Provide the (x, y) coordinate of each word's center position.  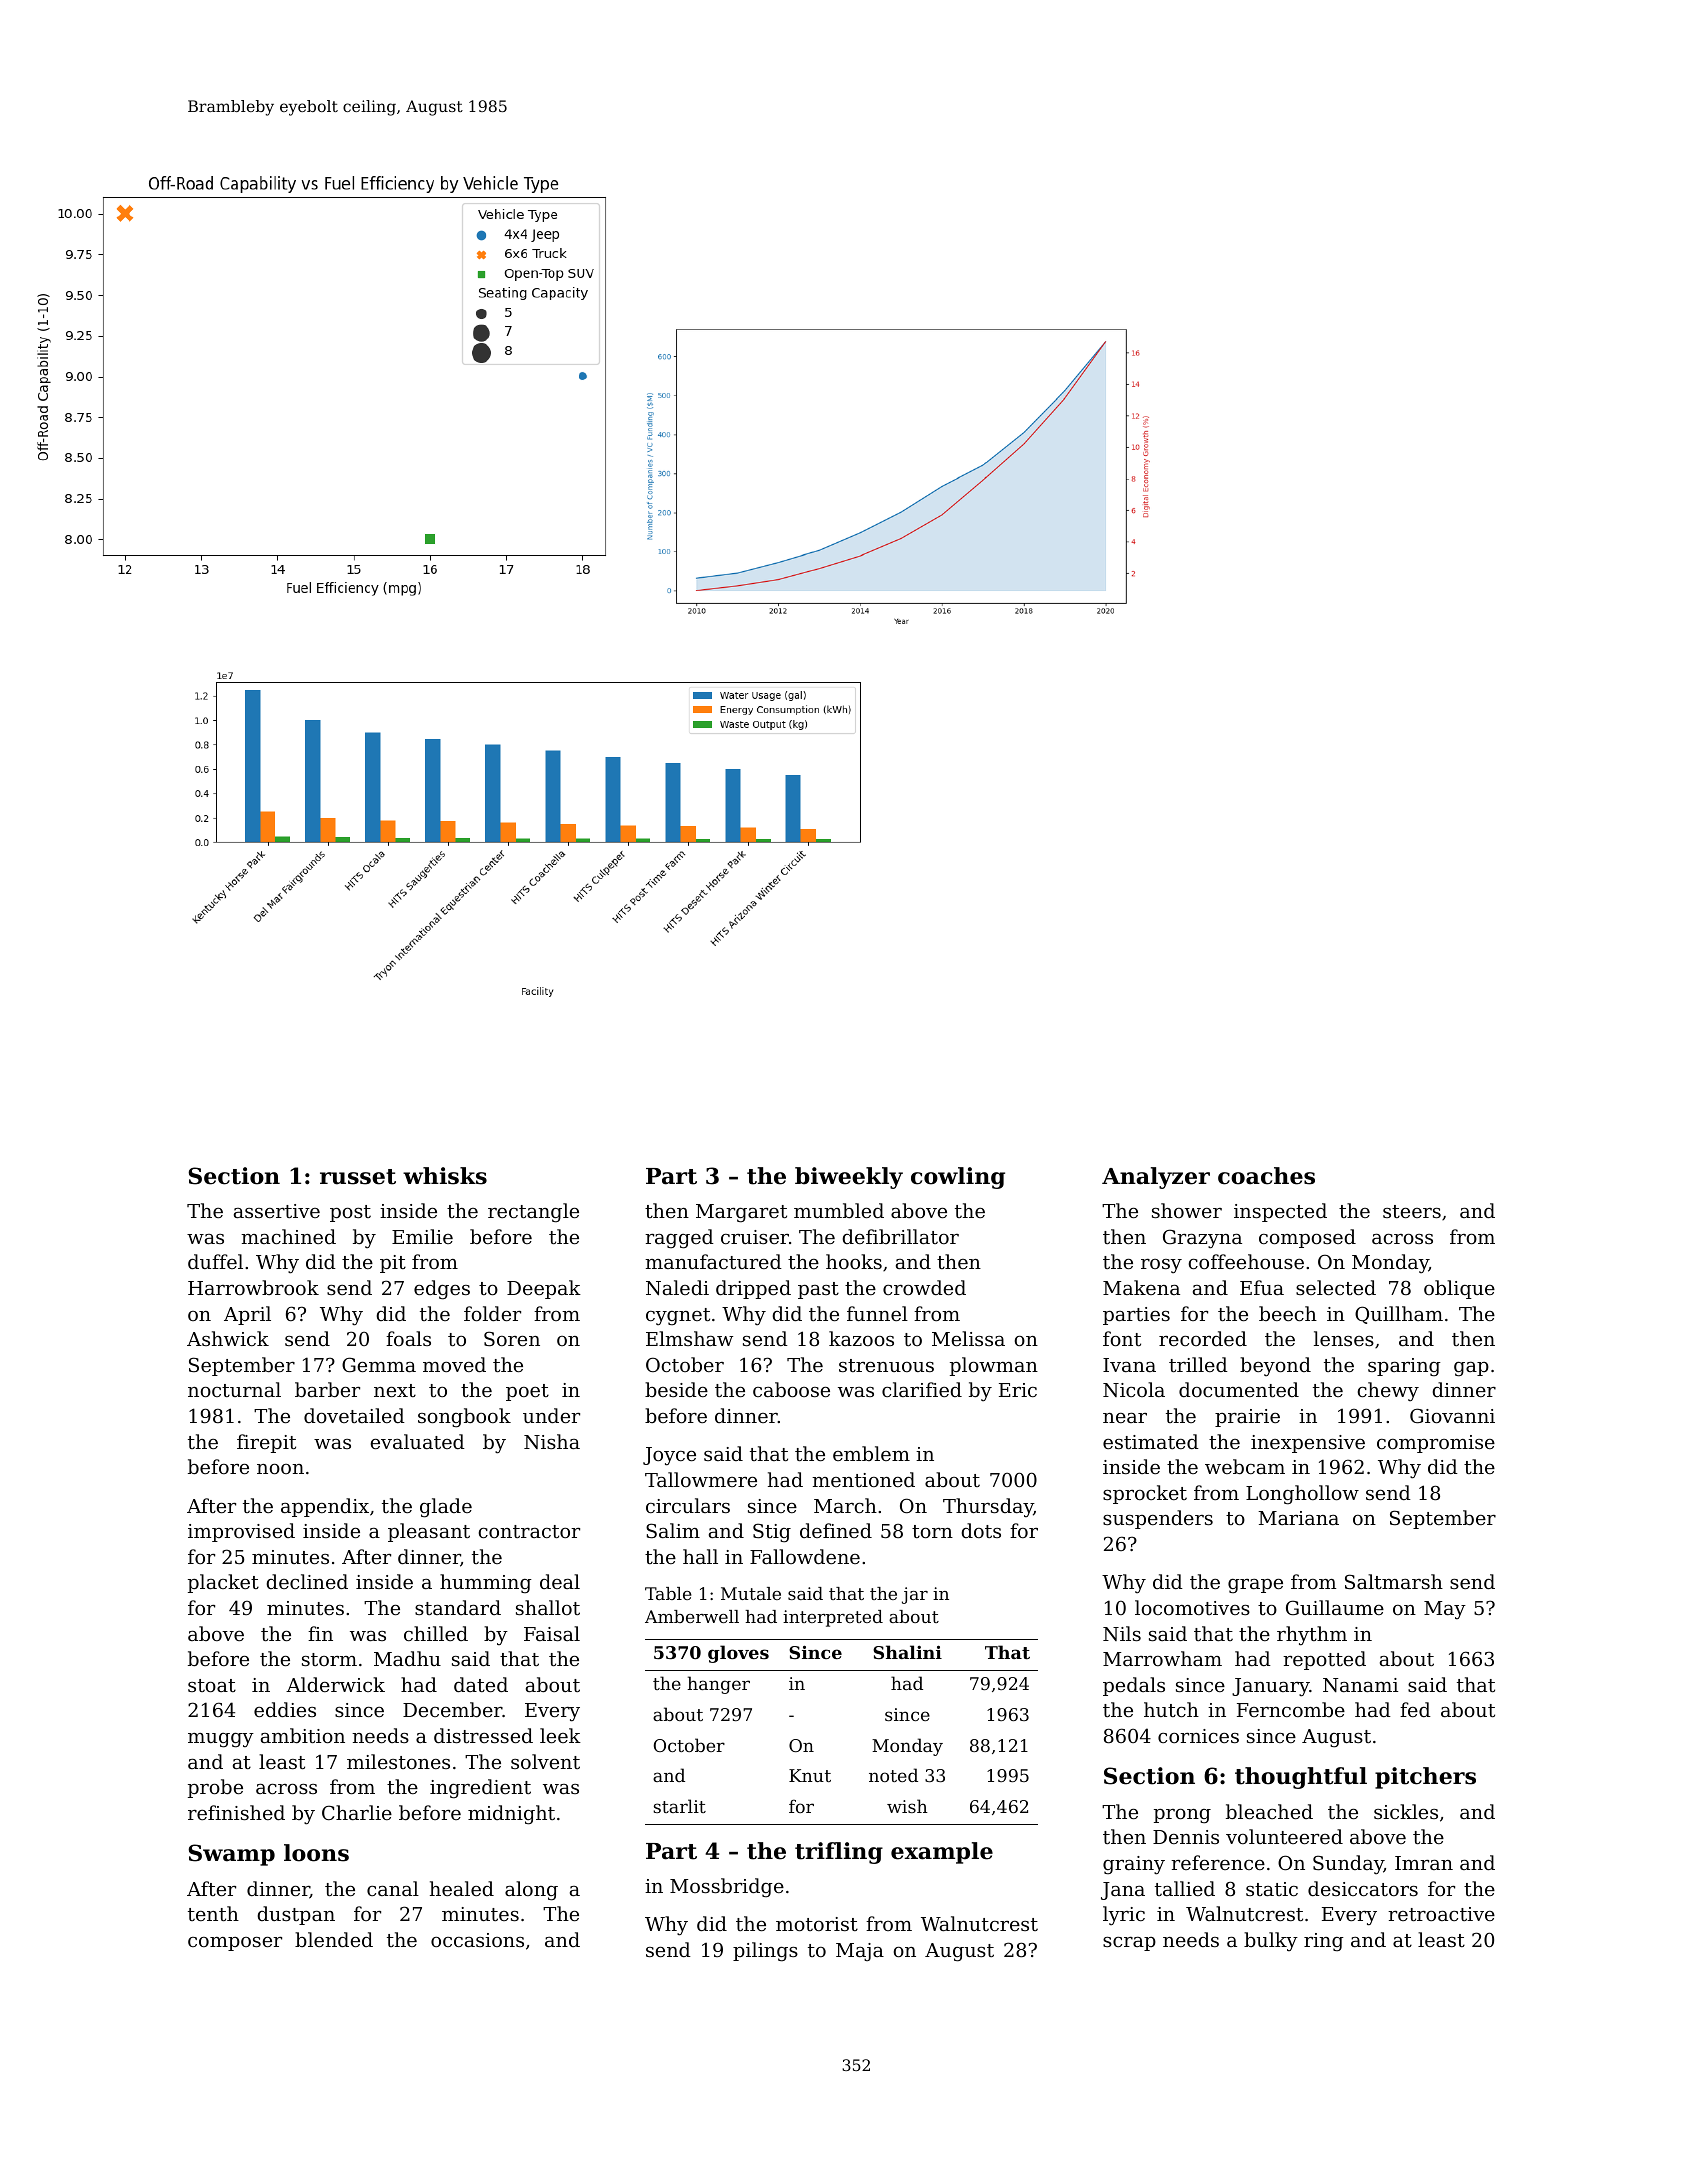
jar (915, 1595)
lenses (1344, 1338)
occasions (477, 1940)
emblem (871, 1453)
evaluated (418, 1441)
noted (893, 1775)
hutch (1171, 1709)
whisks (445, 1176)
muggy (221, 1740)
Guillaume (1335, 1607)
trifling (839, 1853)
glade (446, 1508)
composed (1307, 1238)
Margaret (741, 1213)
